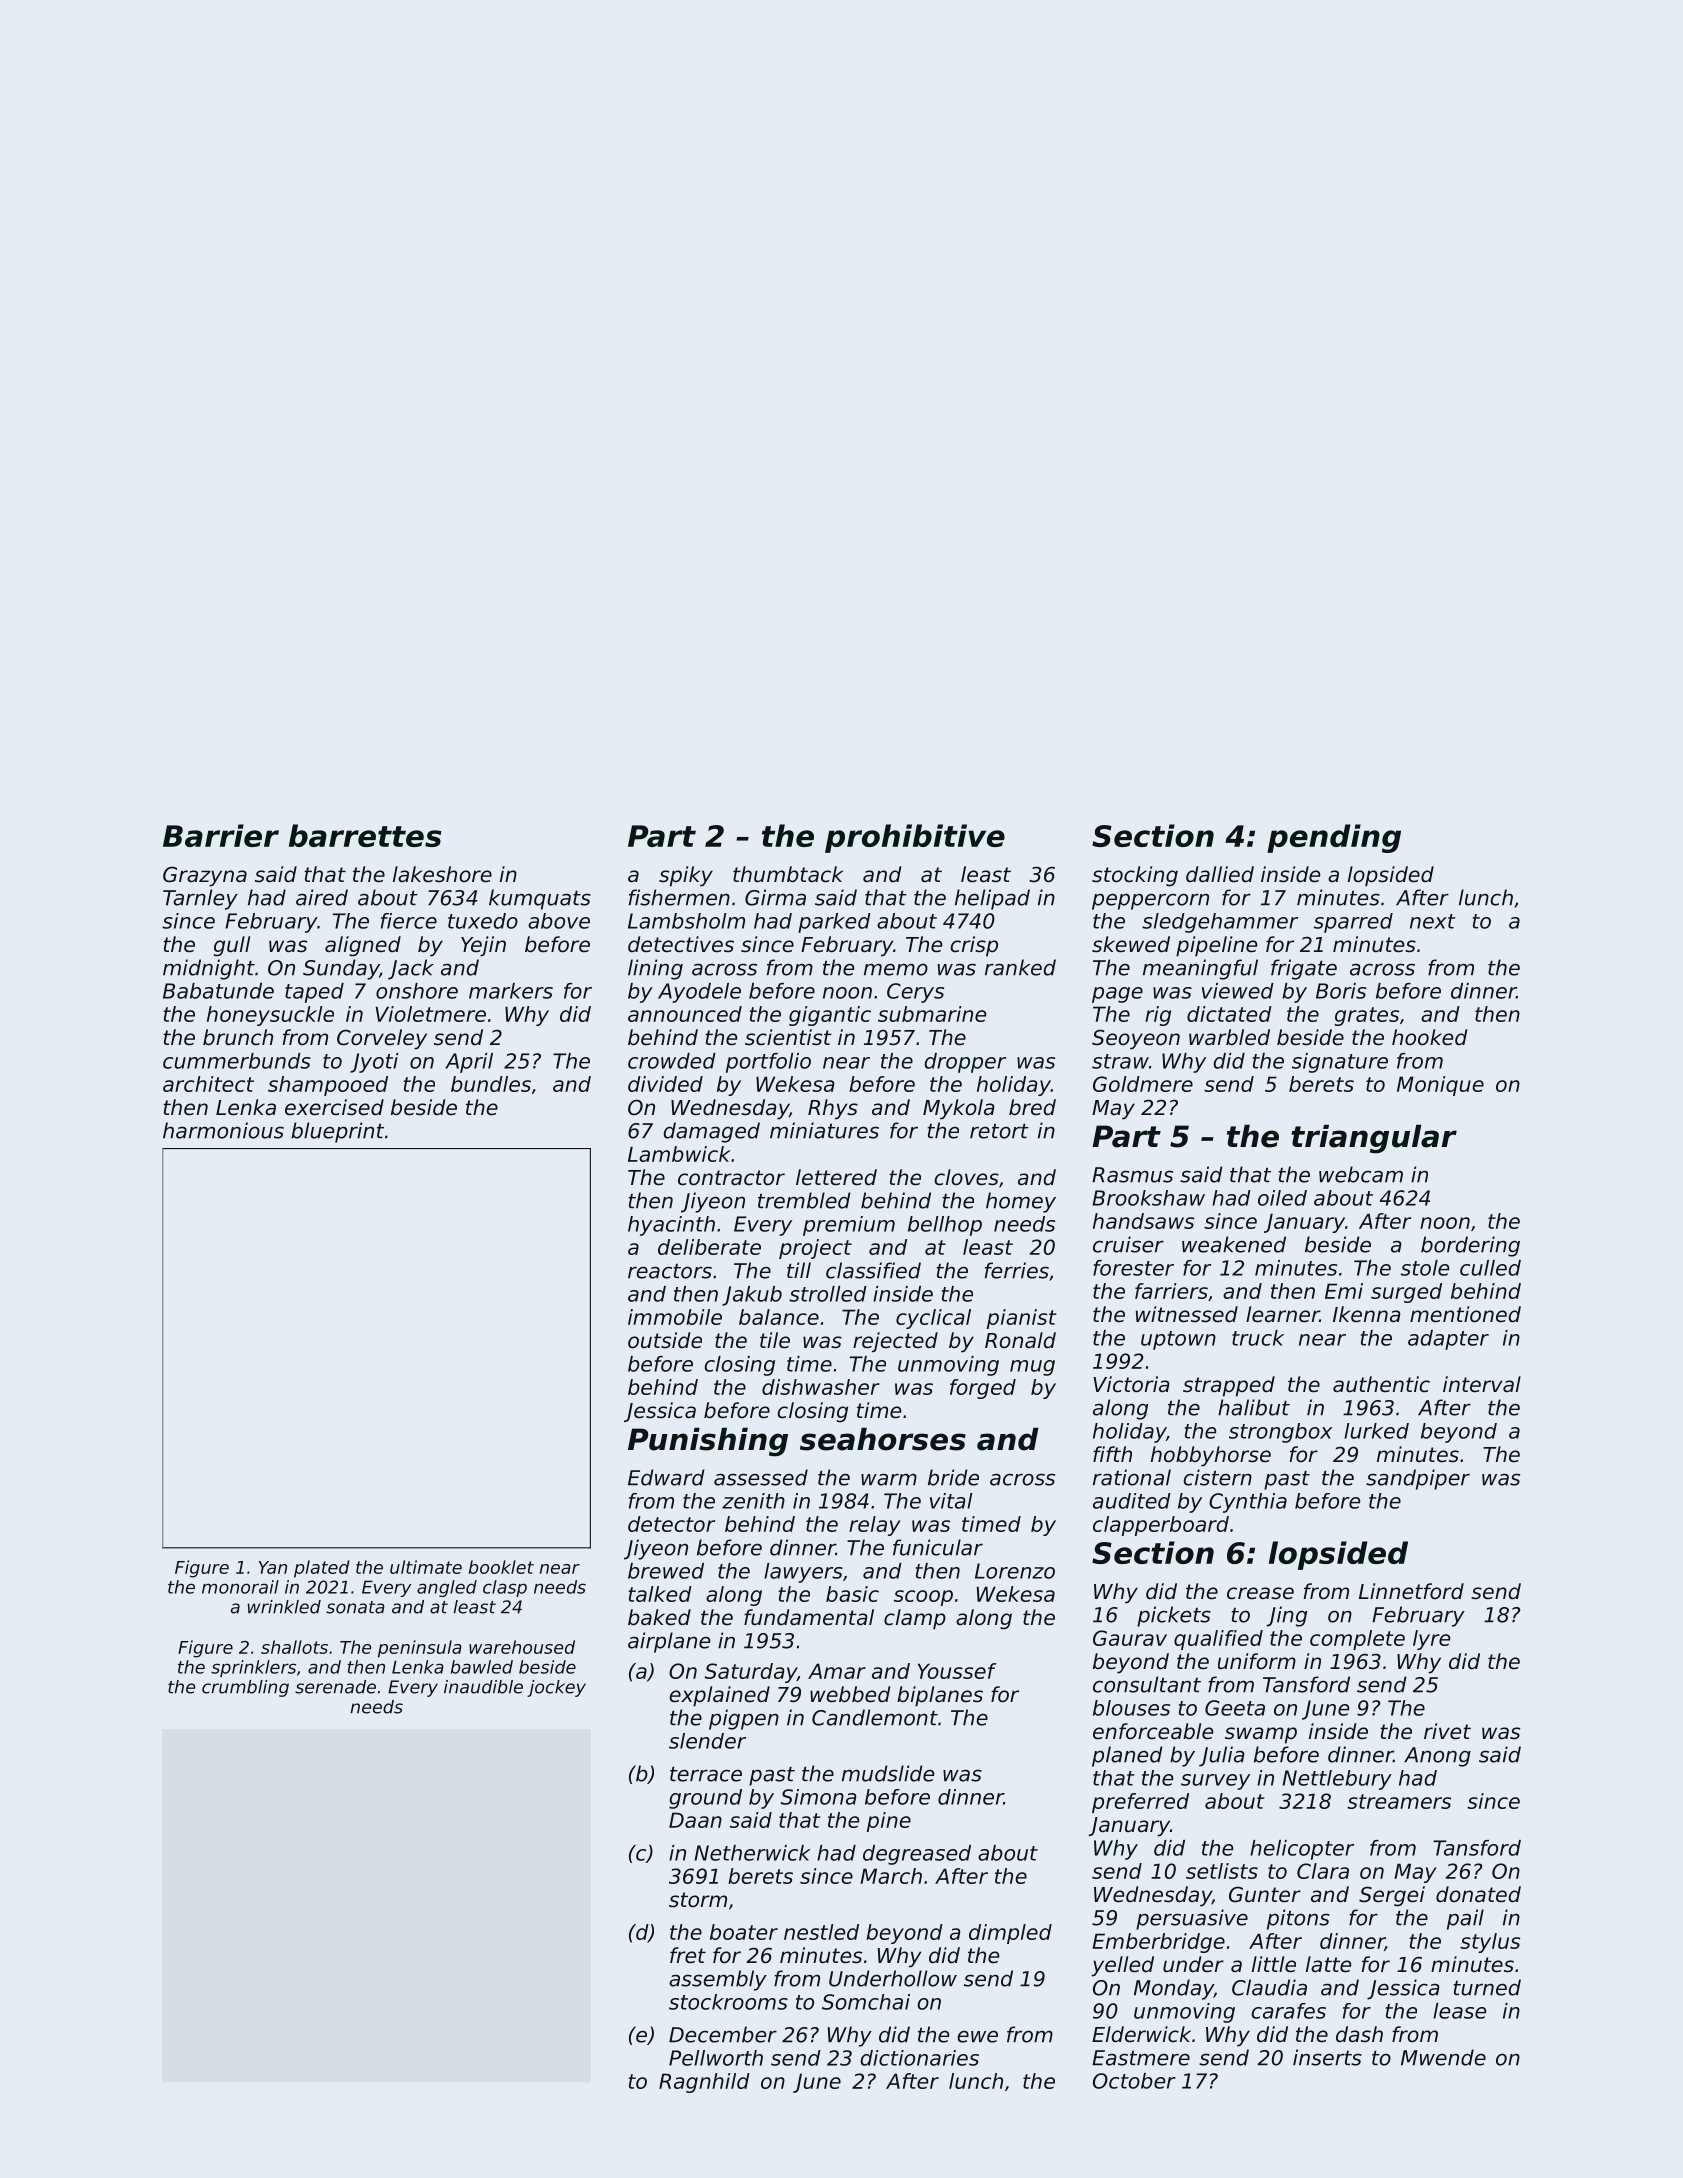 The height and width of the page is (2178, 1683). I want to click on pitons, so click(1298, 1919).
